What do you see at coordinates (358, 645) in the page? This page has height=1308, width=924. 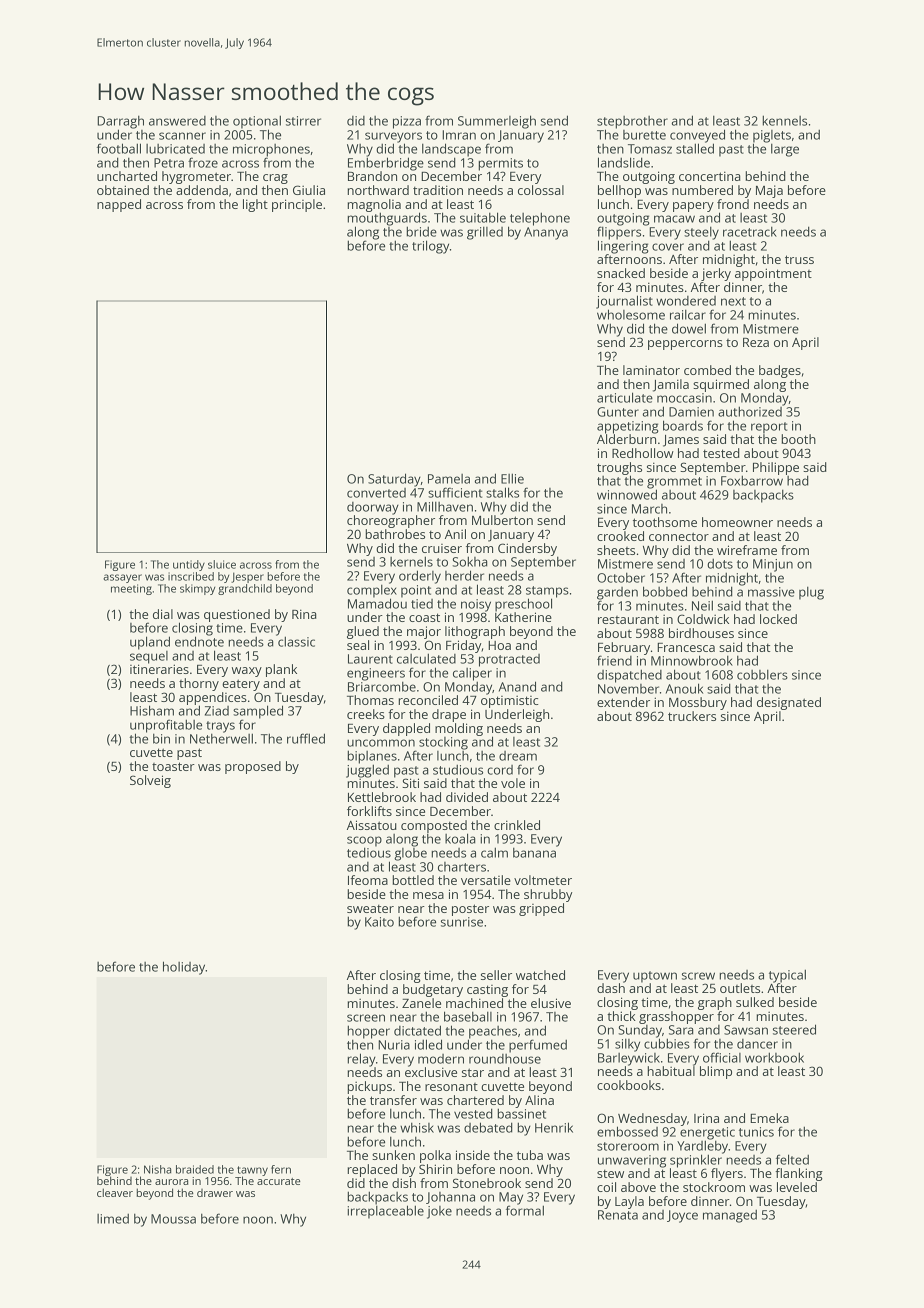 I see `seal` at bounding box center [358, 645].
